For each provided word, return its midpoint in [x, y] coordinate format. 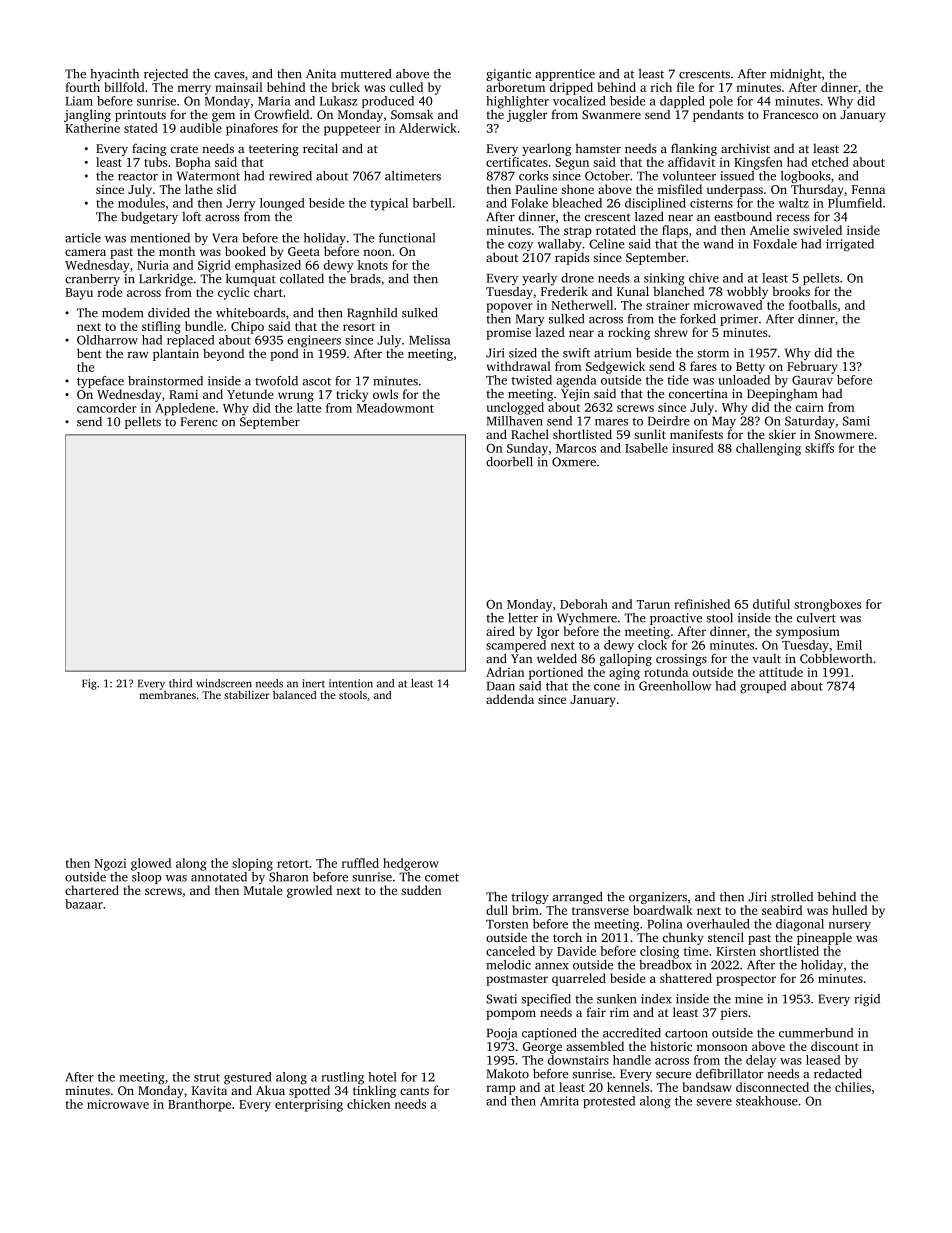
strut [207, 1078]
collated [302, 279]
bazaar [84, 904]
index [656, 999]
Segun [572, 164]
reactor [138, 176]
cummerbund [816, 1033]
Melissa [429, 340]
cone [607, 687]
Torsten [507, 924]
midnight [795, 75]
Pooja [502, 1034]
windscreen [224, 683]
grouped [763, 687]
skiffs [819, 448]
